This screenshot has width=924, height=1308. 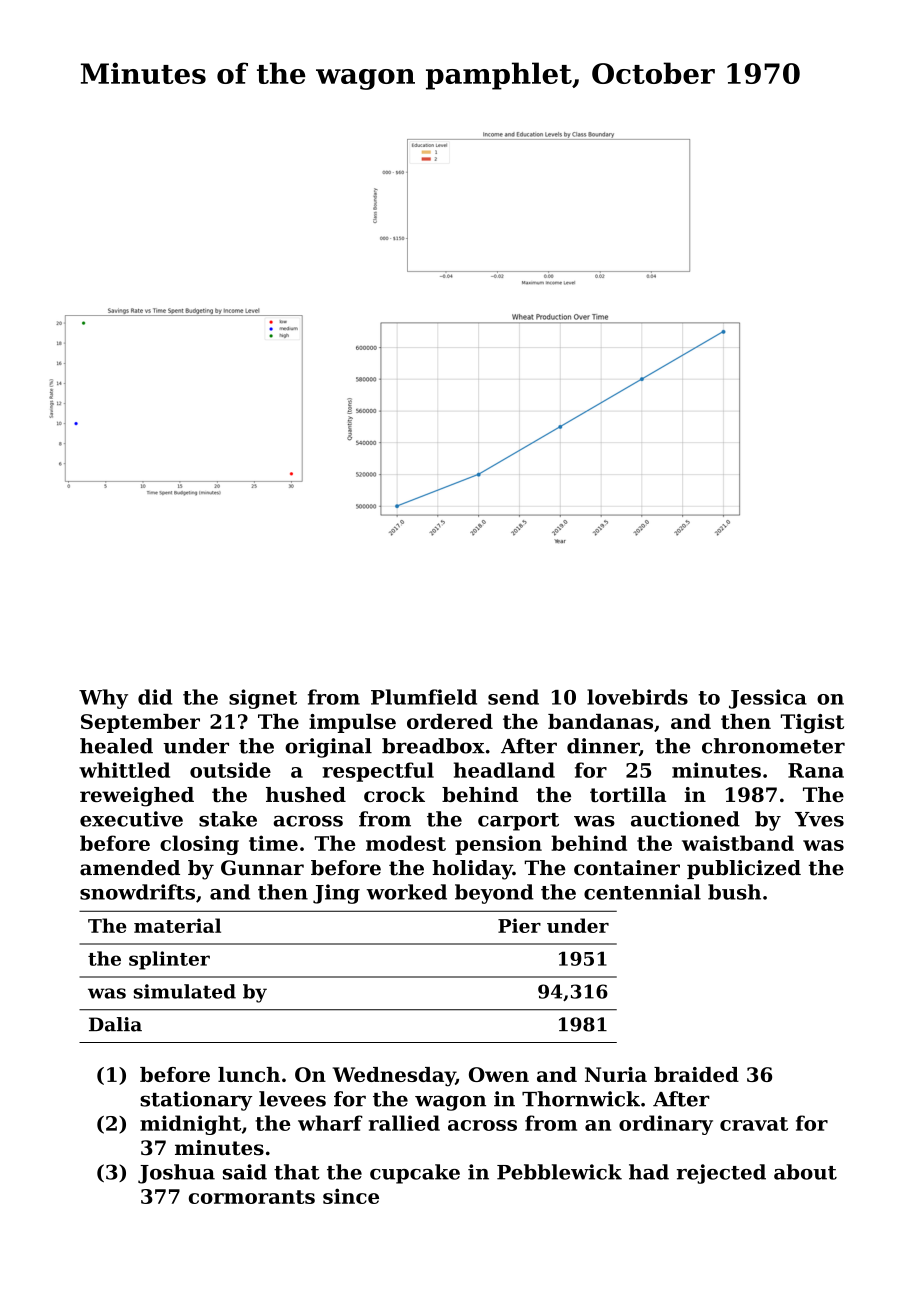 What do you see at coordinates (518, 822) in the screenshot?
I see `carport` at bounding box center [518, 822].
